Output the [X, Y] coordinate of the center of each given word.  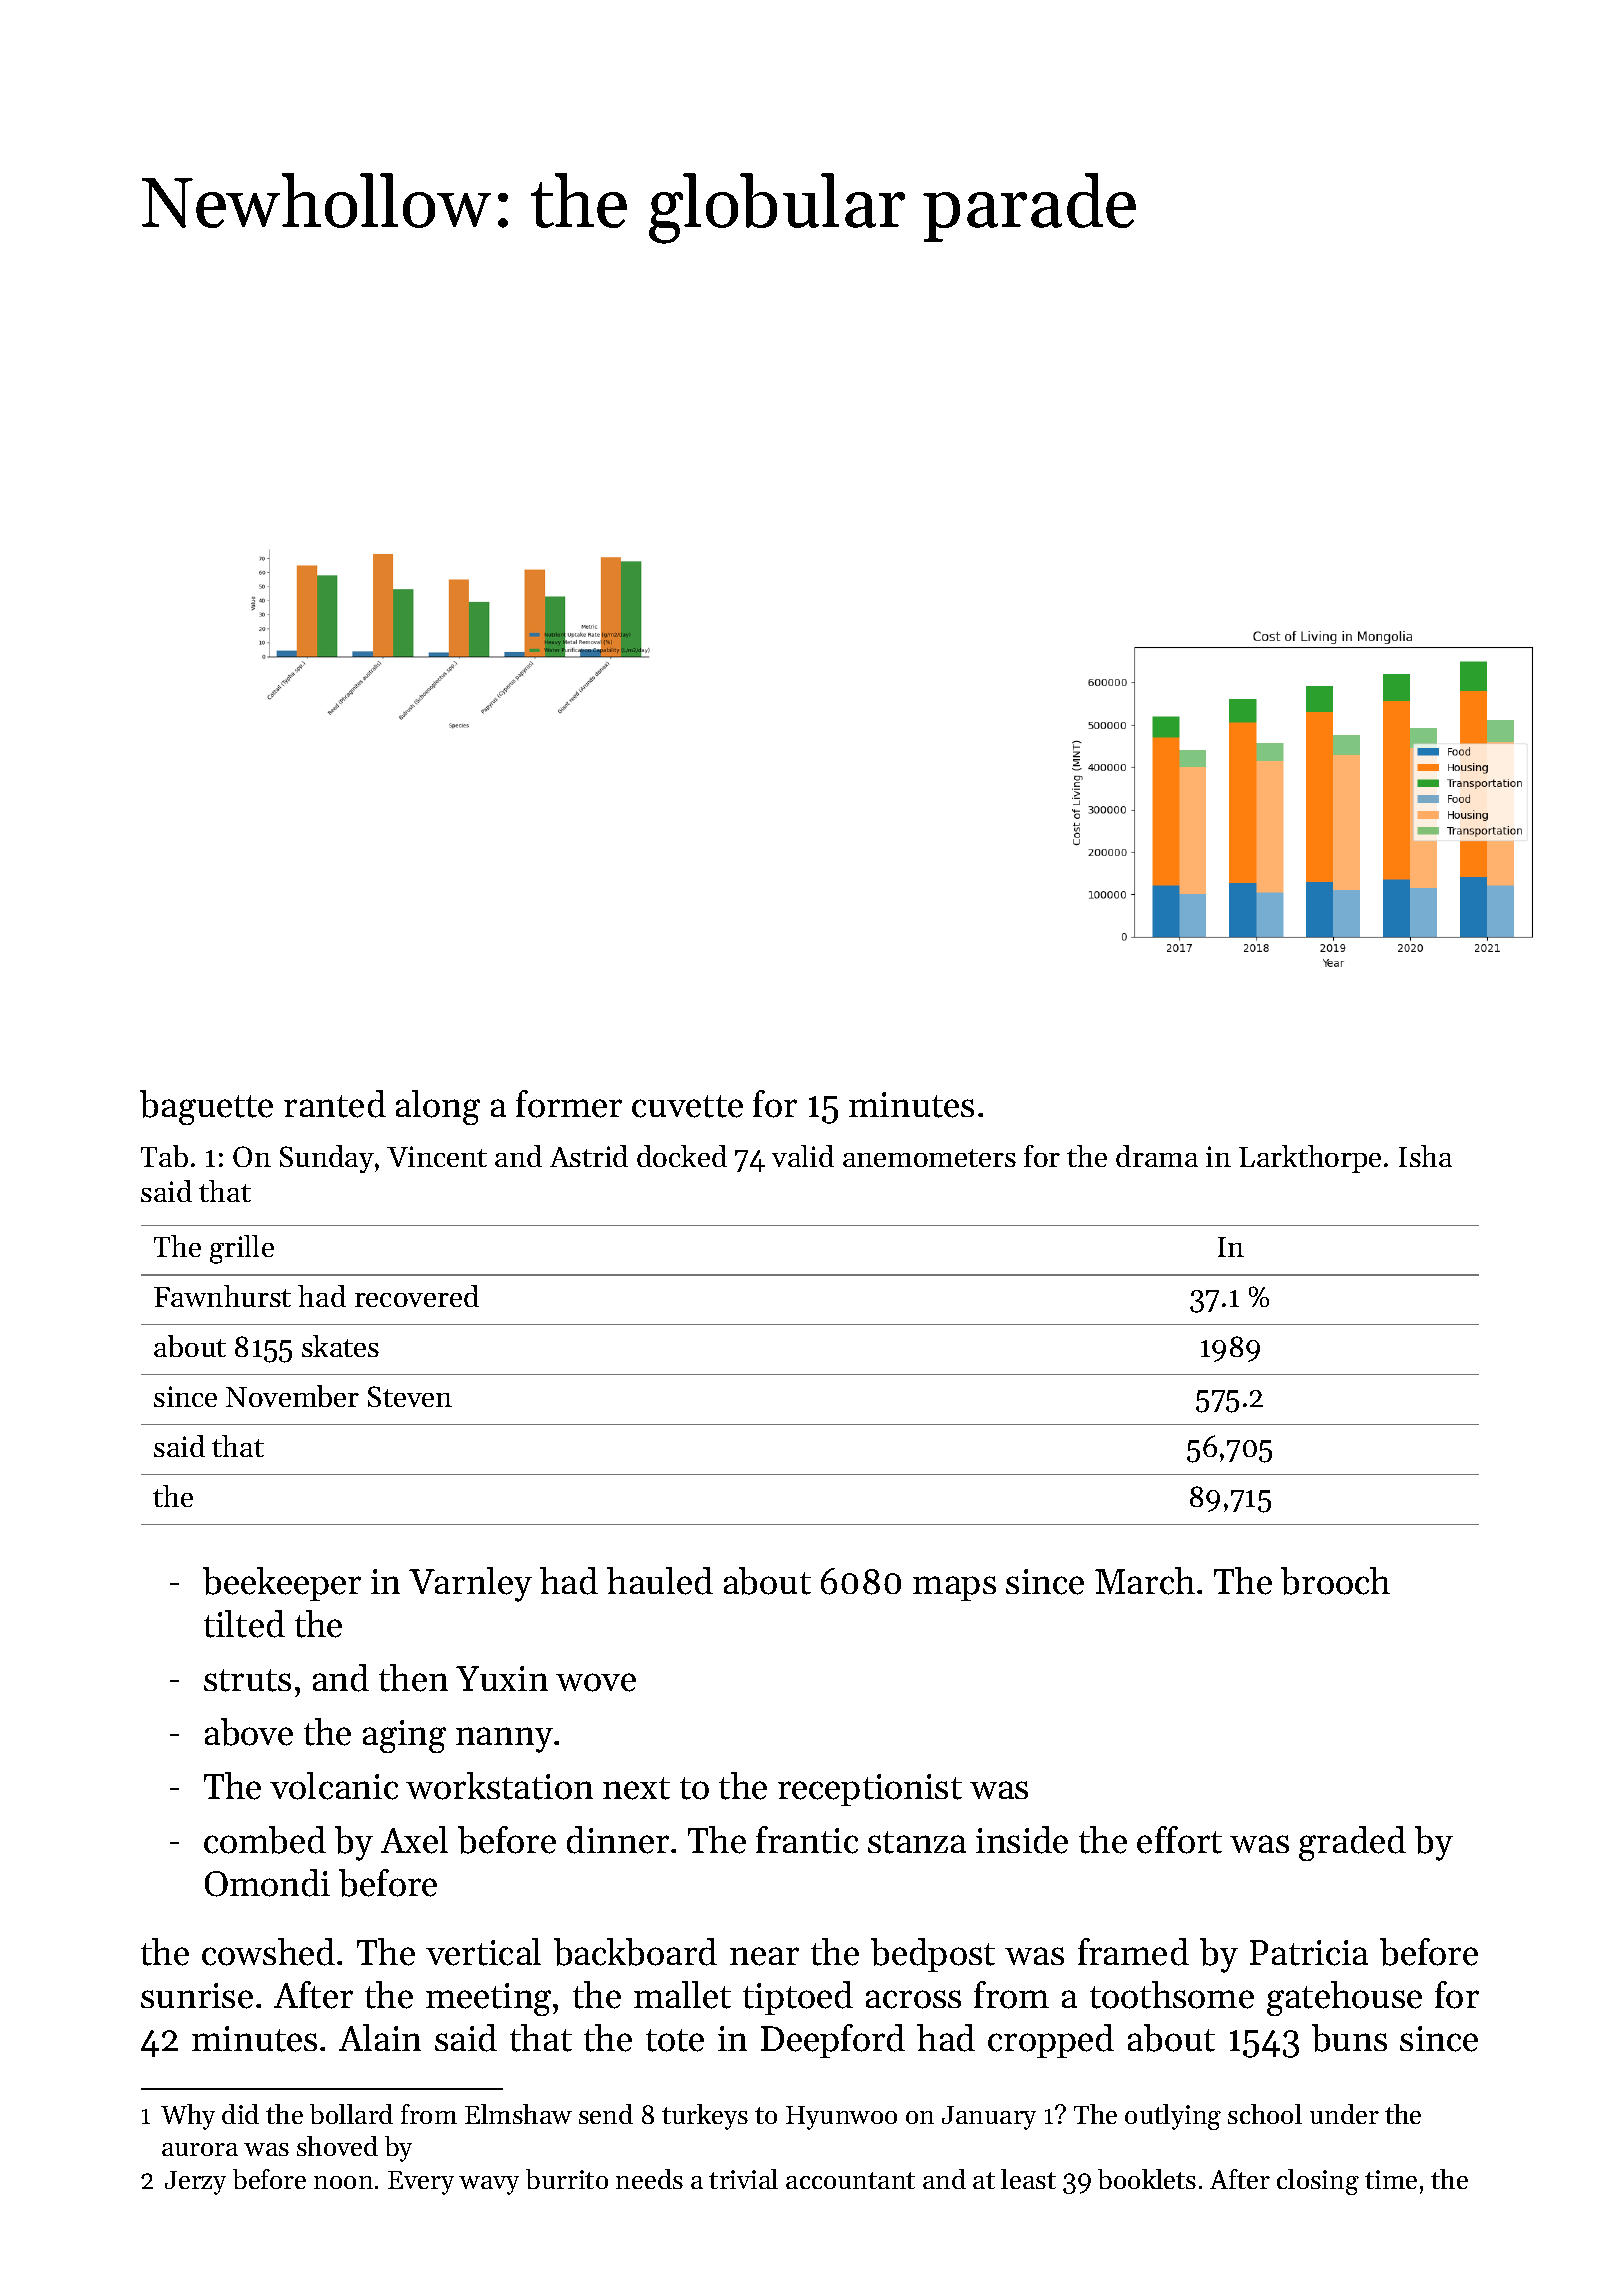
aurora [200, 2149]
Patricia [1309, 1953]
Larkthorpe [1310, 1159]
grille [242, 1249]
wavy [489, 2185]
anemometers [929, 1158]
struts [247, 1680]
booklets [1147, 2179]
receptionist [870, 1790]
